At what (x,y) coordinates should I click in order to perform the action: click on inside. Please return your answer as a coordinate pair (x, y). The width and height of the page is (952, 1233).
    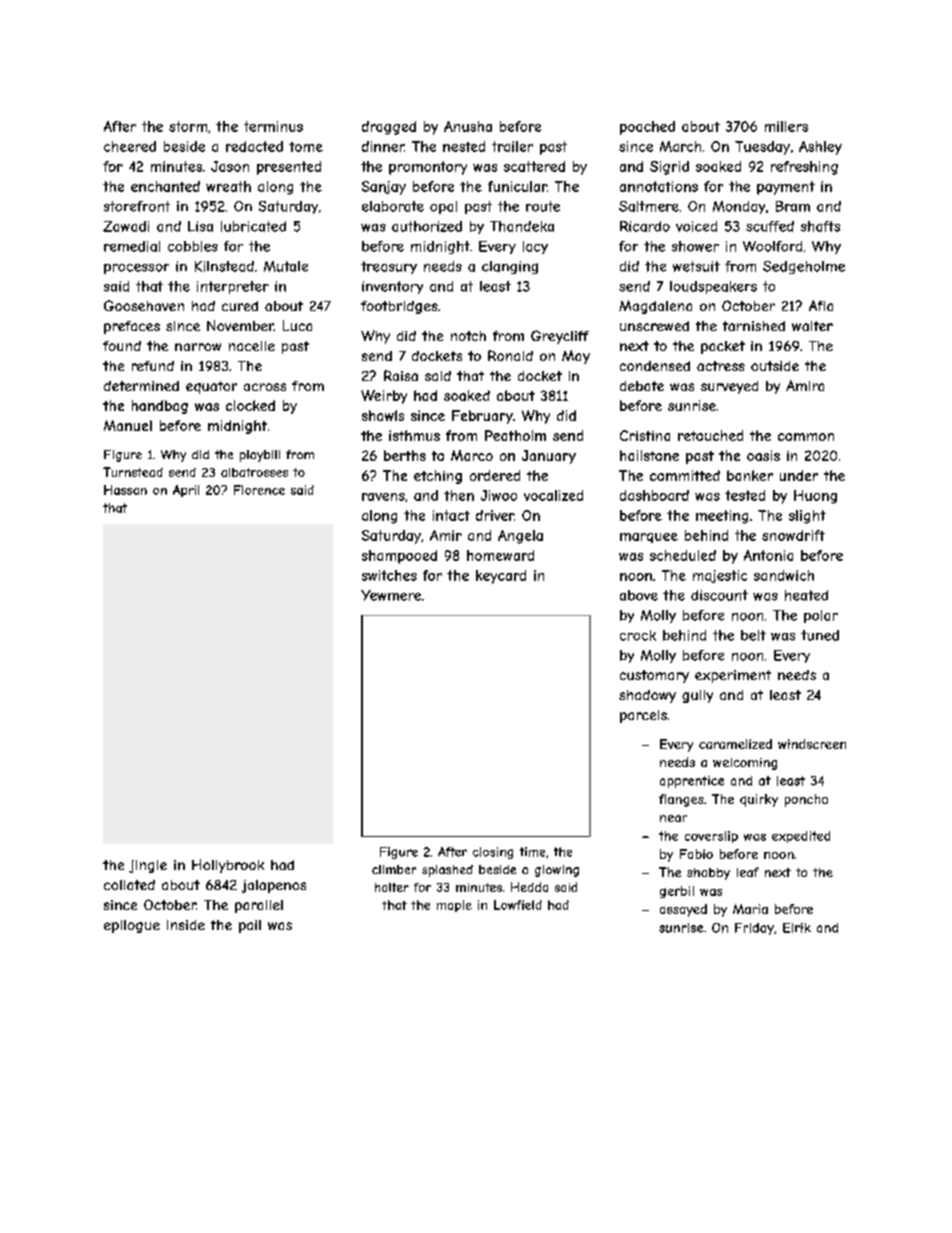
    Looking at the image, I should click on (186, 925).
